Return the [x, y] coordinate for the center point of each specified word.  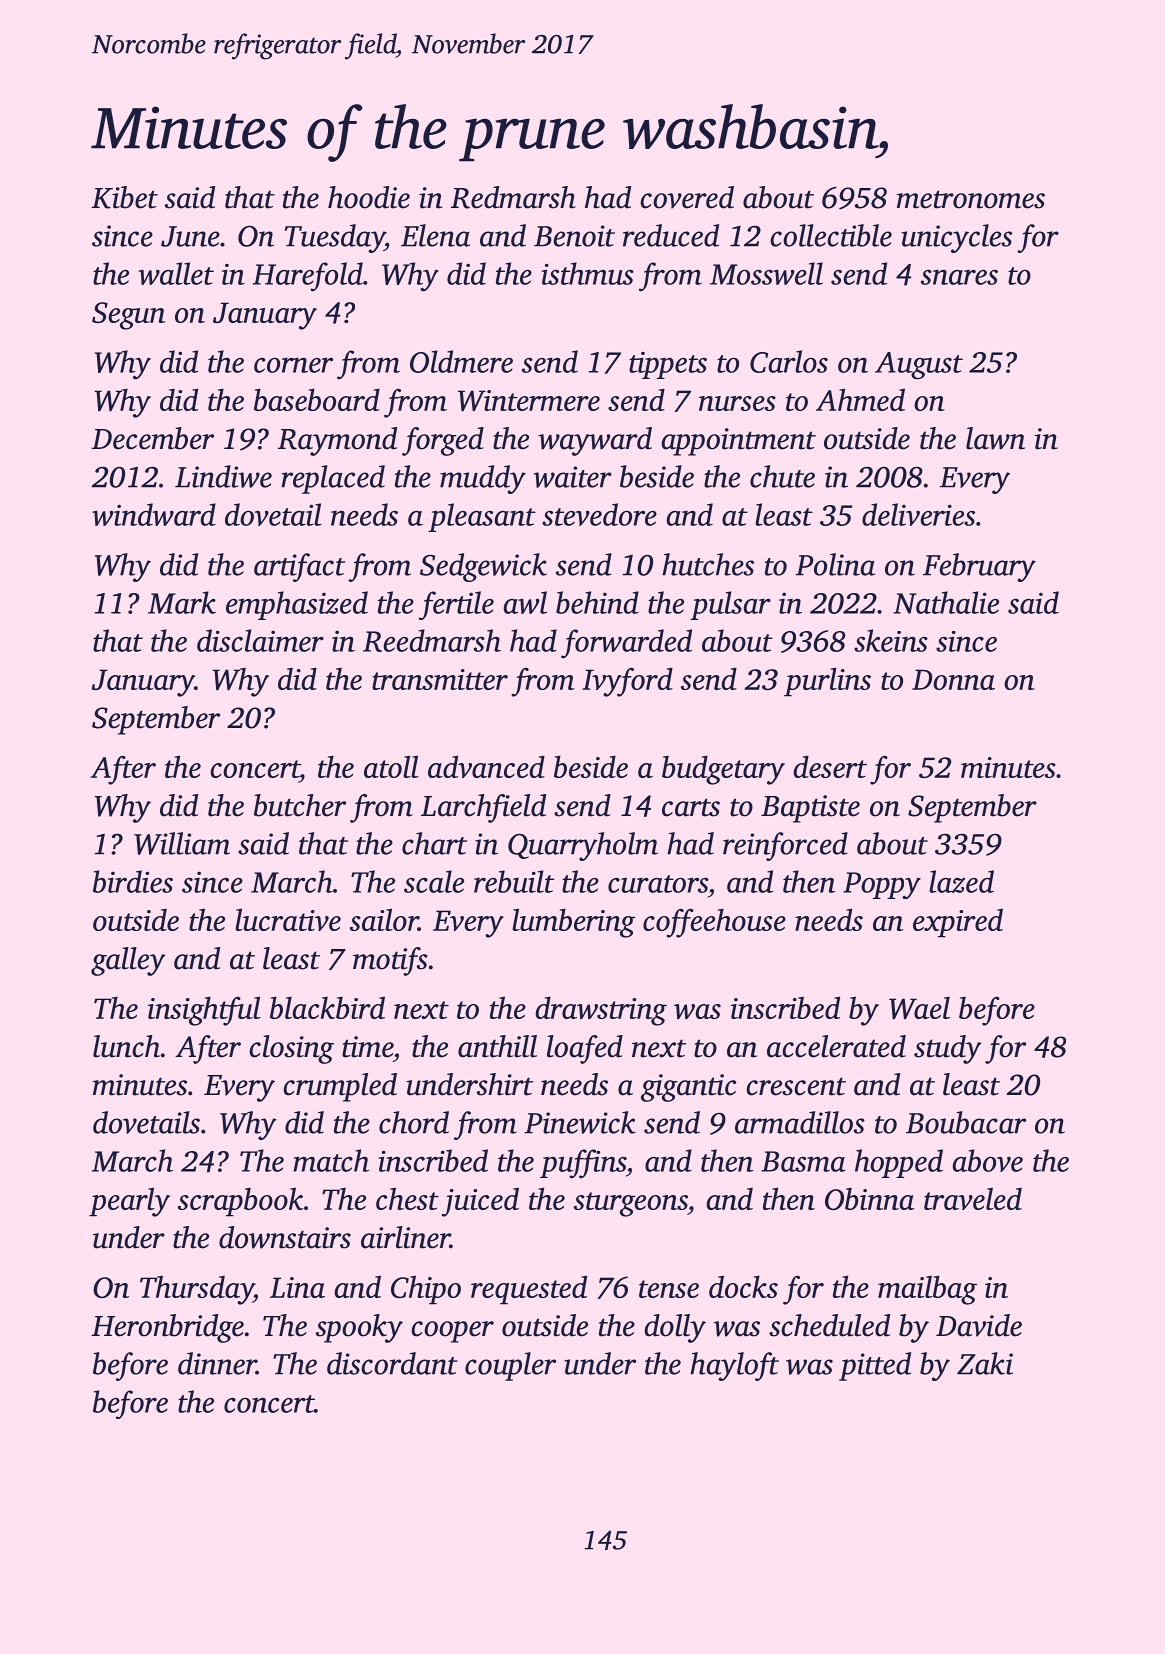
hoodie [369, 197]
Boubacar [966, 1122]
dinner [217, 1363]
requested [529, 1290]
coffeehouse [714, 923]
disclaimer [260, 640]
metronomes [971, 199]
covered [687, 197]
